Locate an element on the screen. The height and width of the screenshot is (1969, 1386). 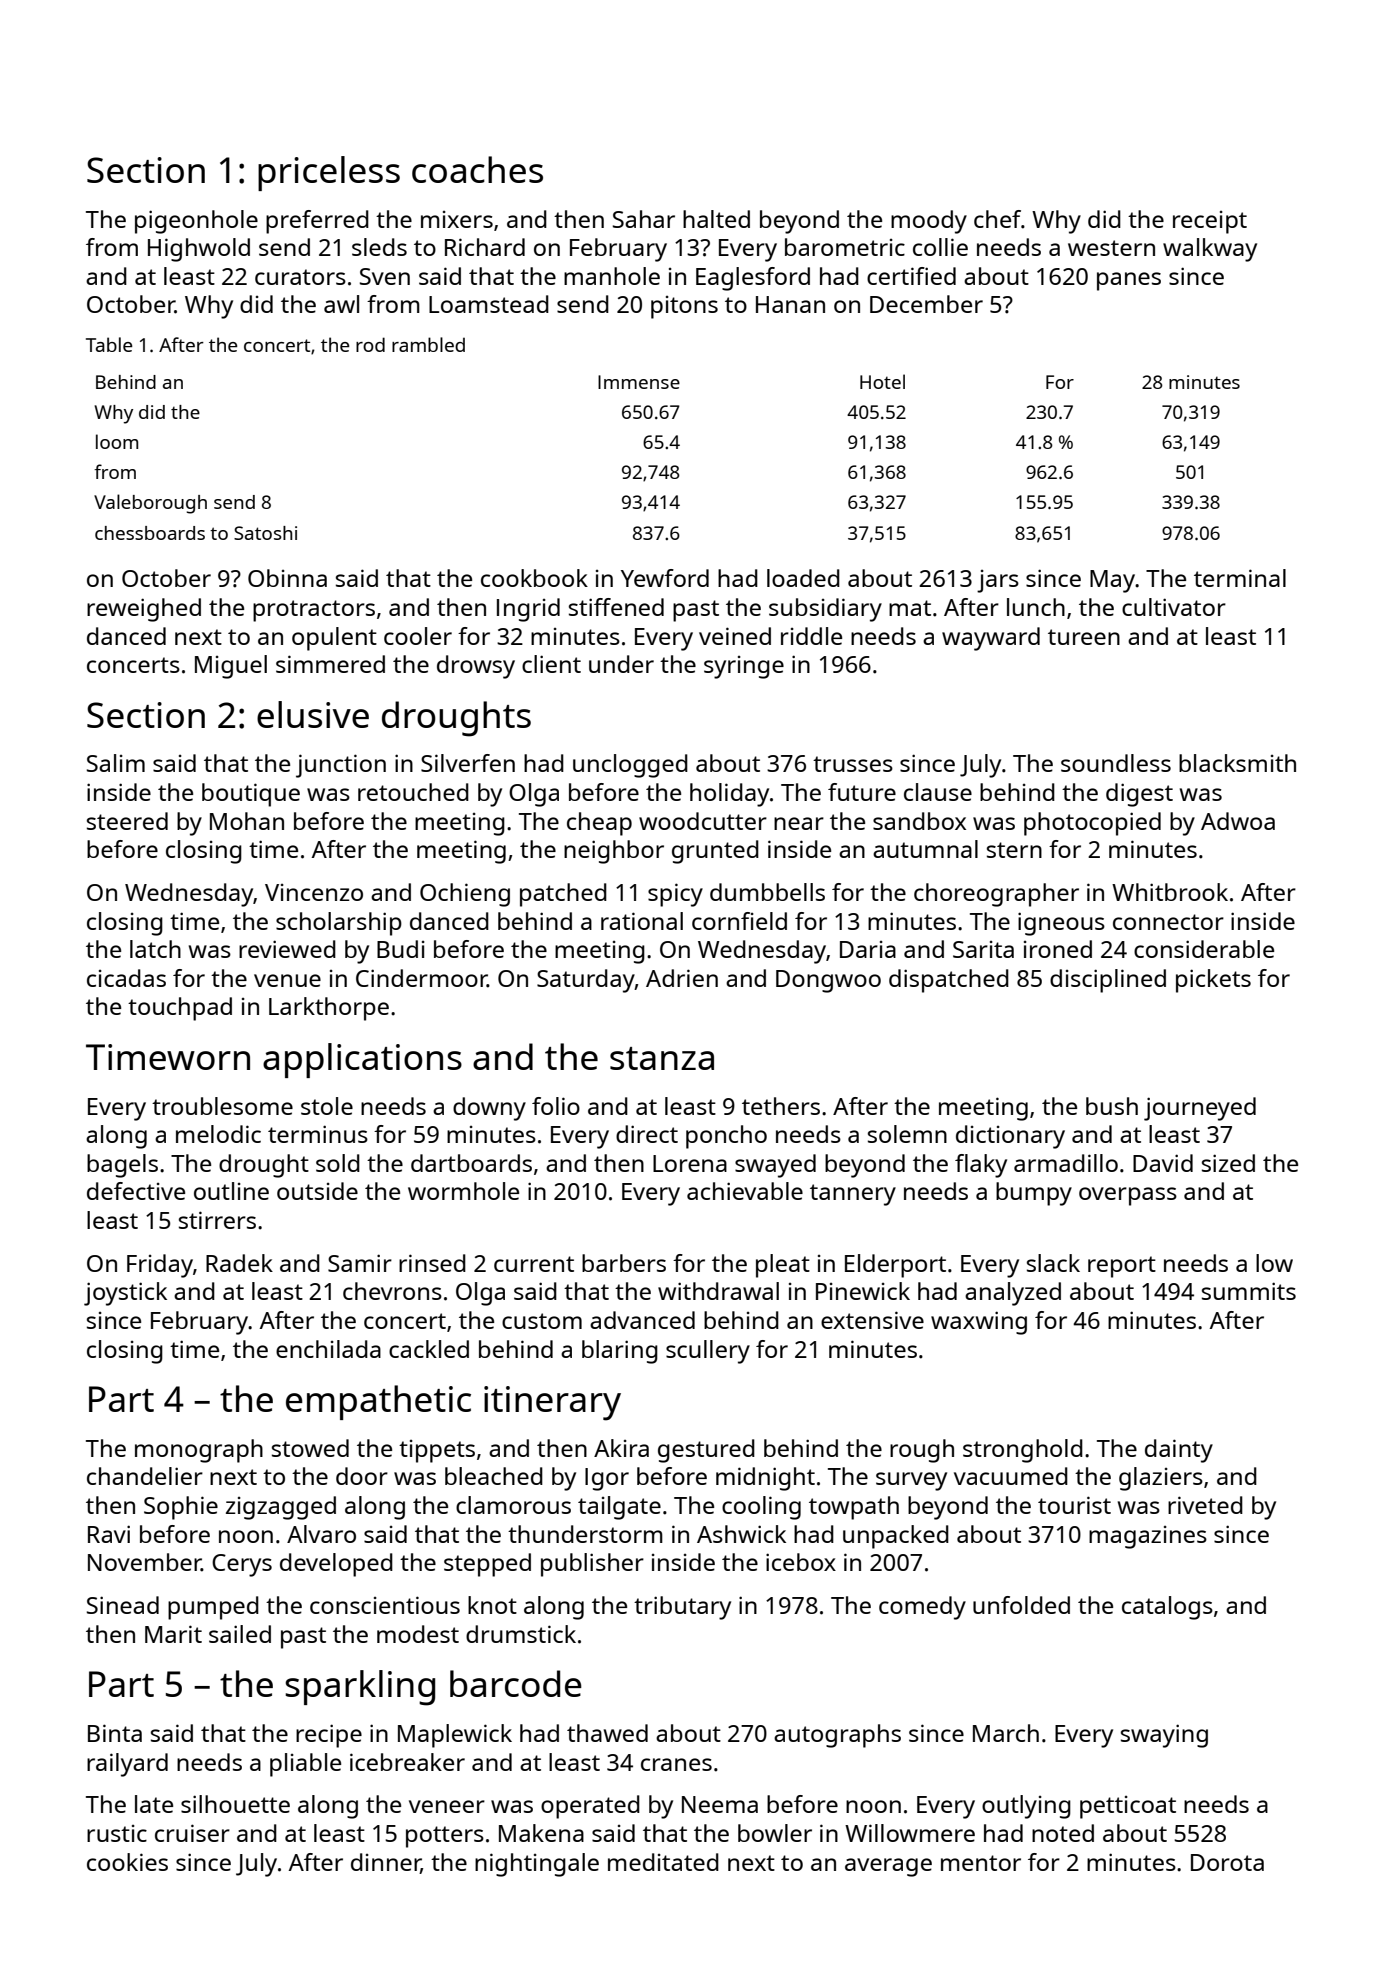
overpass is located at coordinates (1128, 1196).
